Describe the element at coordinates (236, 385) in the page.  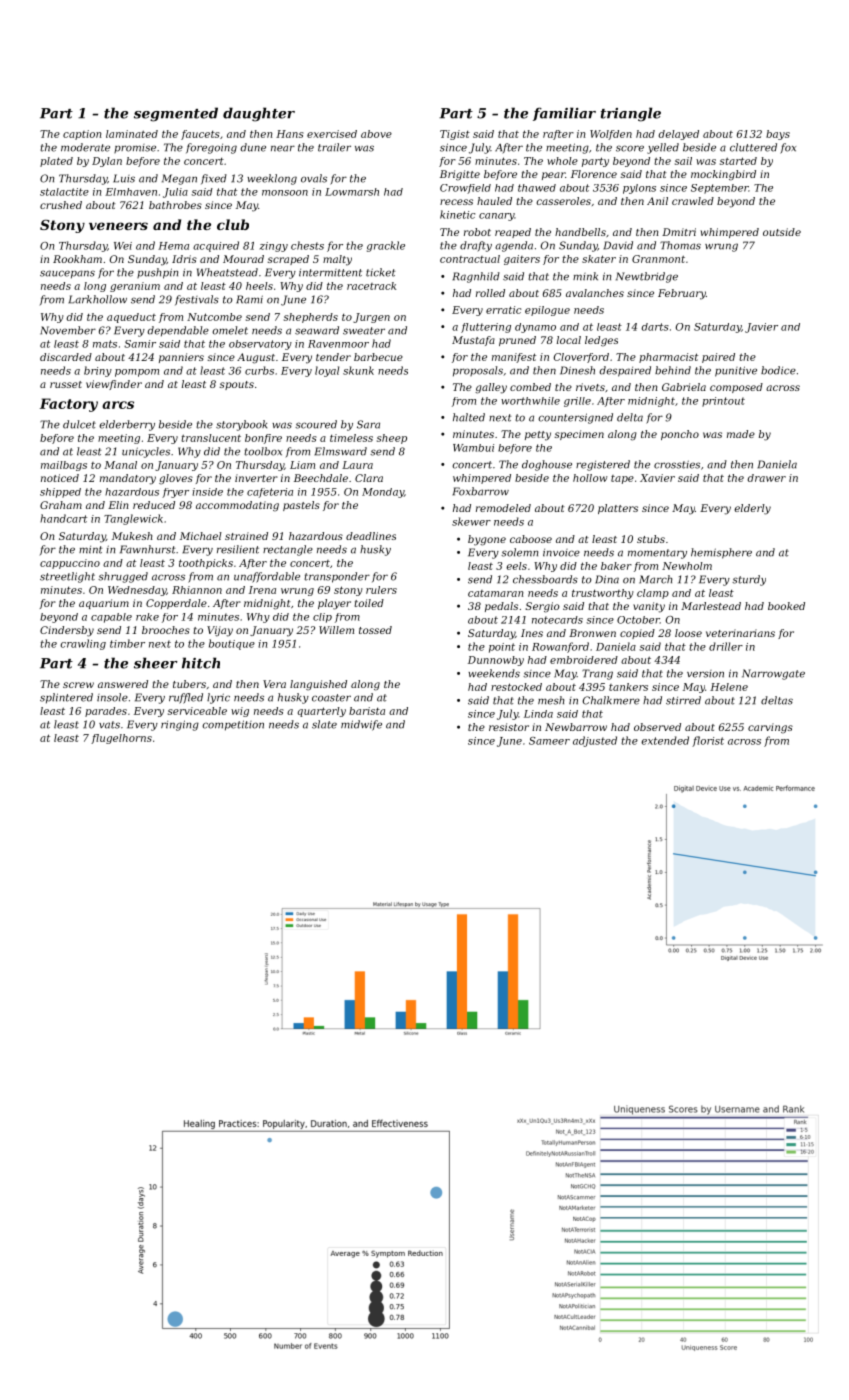
I see `spouts` at that location.
